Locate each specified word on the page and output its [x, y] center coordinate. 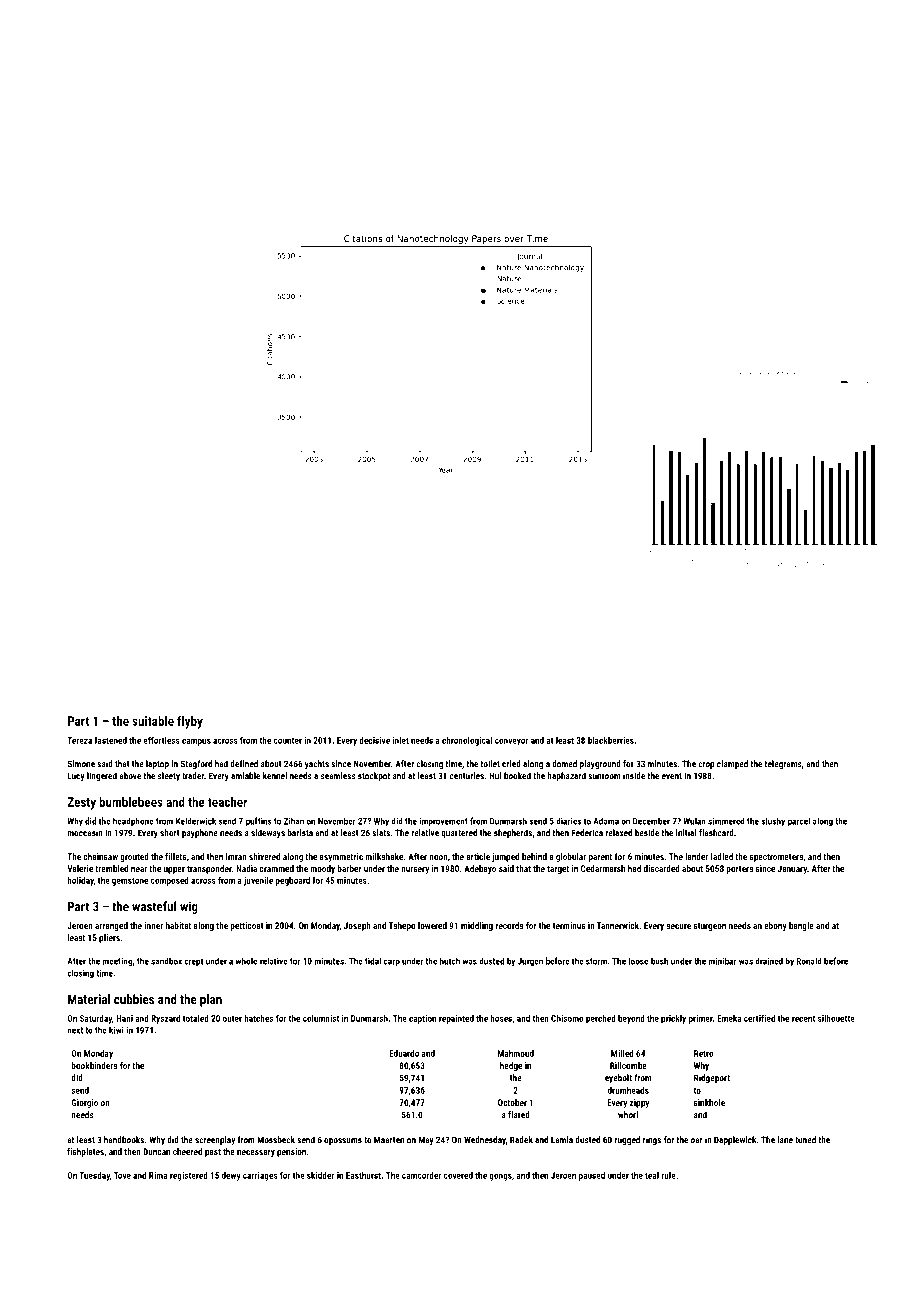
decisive [374, 740]
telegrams [783, 764]
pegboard [292, 881]
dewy [231, 1176]
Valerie [80, 868]
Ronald [809, 961]
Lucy [76, 776]
